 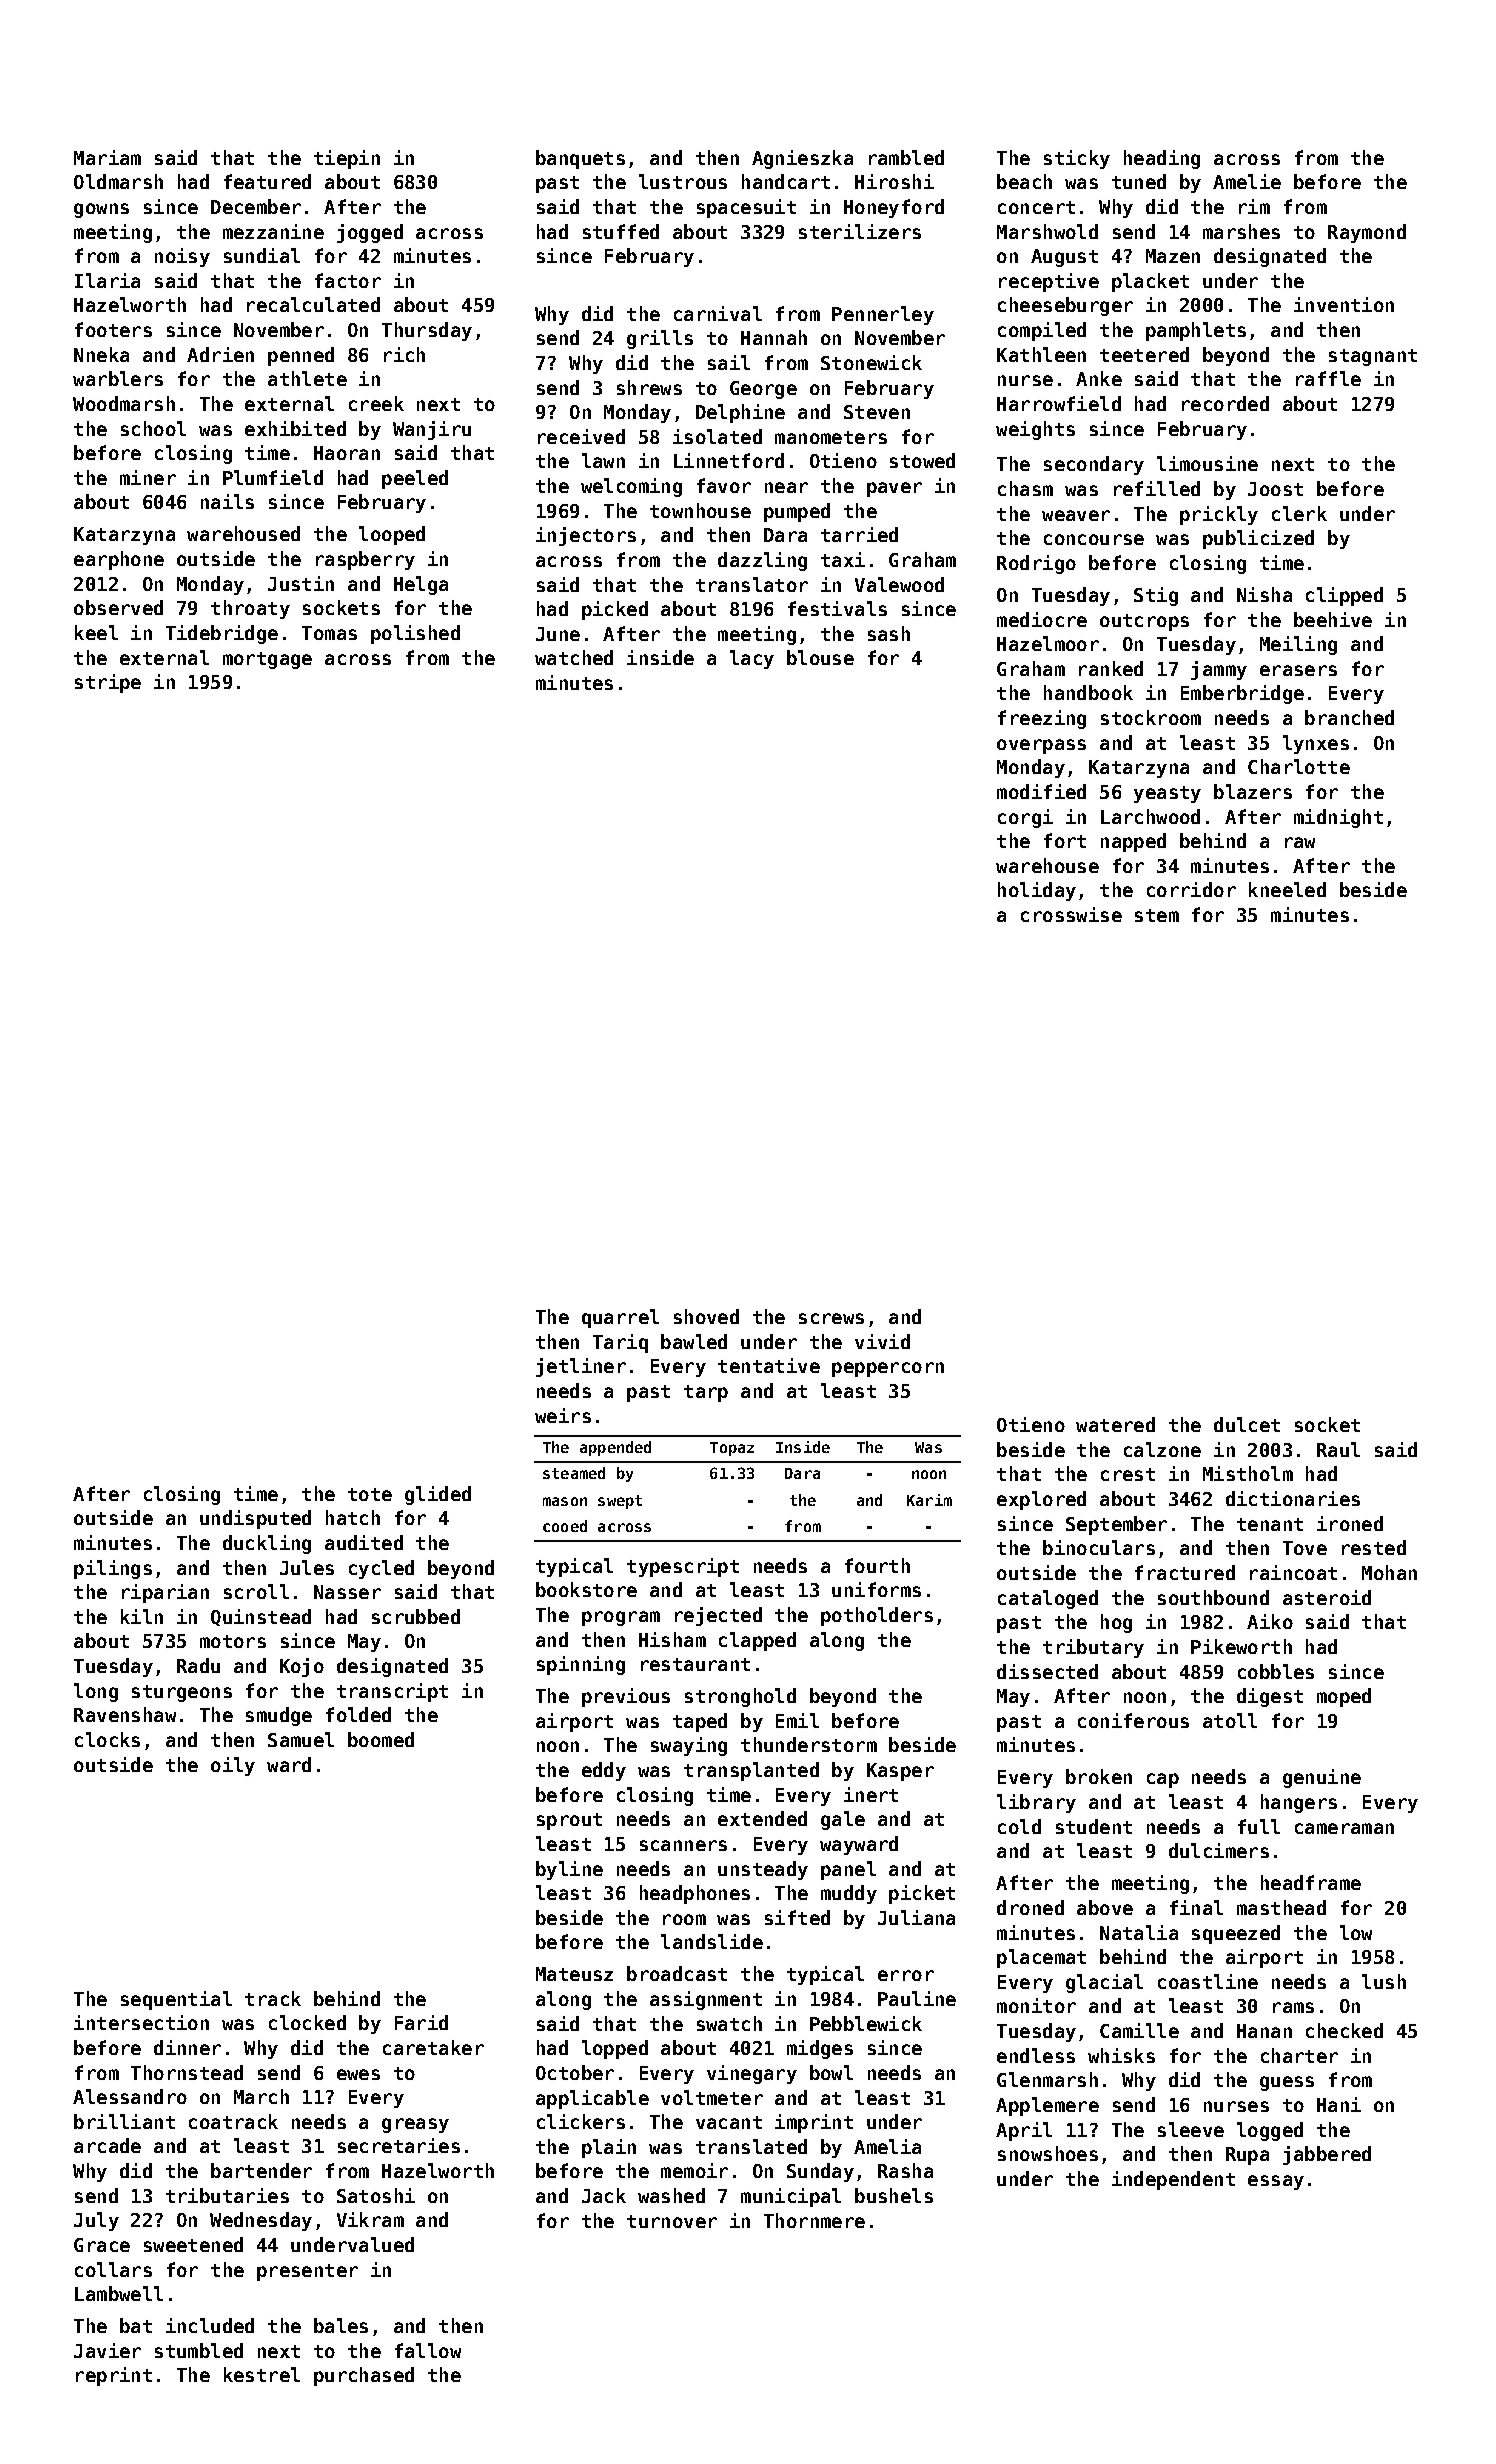 What do you see at coordinates (267, 660) in the document?
I see `mortgage` at bounding box center [267, 660].
